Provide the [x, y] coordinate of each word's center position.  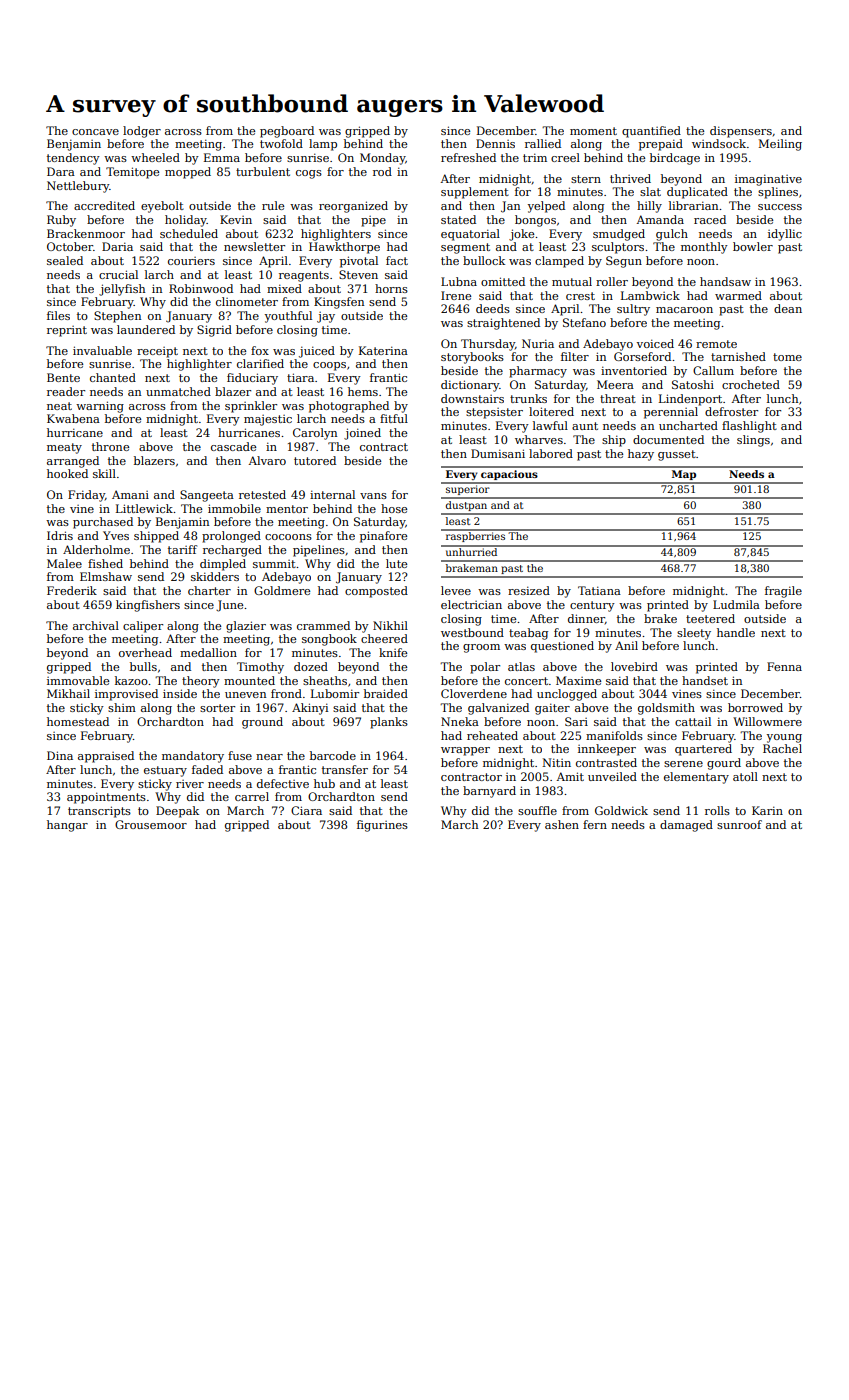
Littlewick [144, 508]
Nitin [556, 762]
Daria [117, 246]
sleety [694, 634]
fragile [783, 592]
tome [787, 357]
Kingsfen [339, 303]
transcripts [99, 812]
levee [456, 590]
